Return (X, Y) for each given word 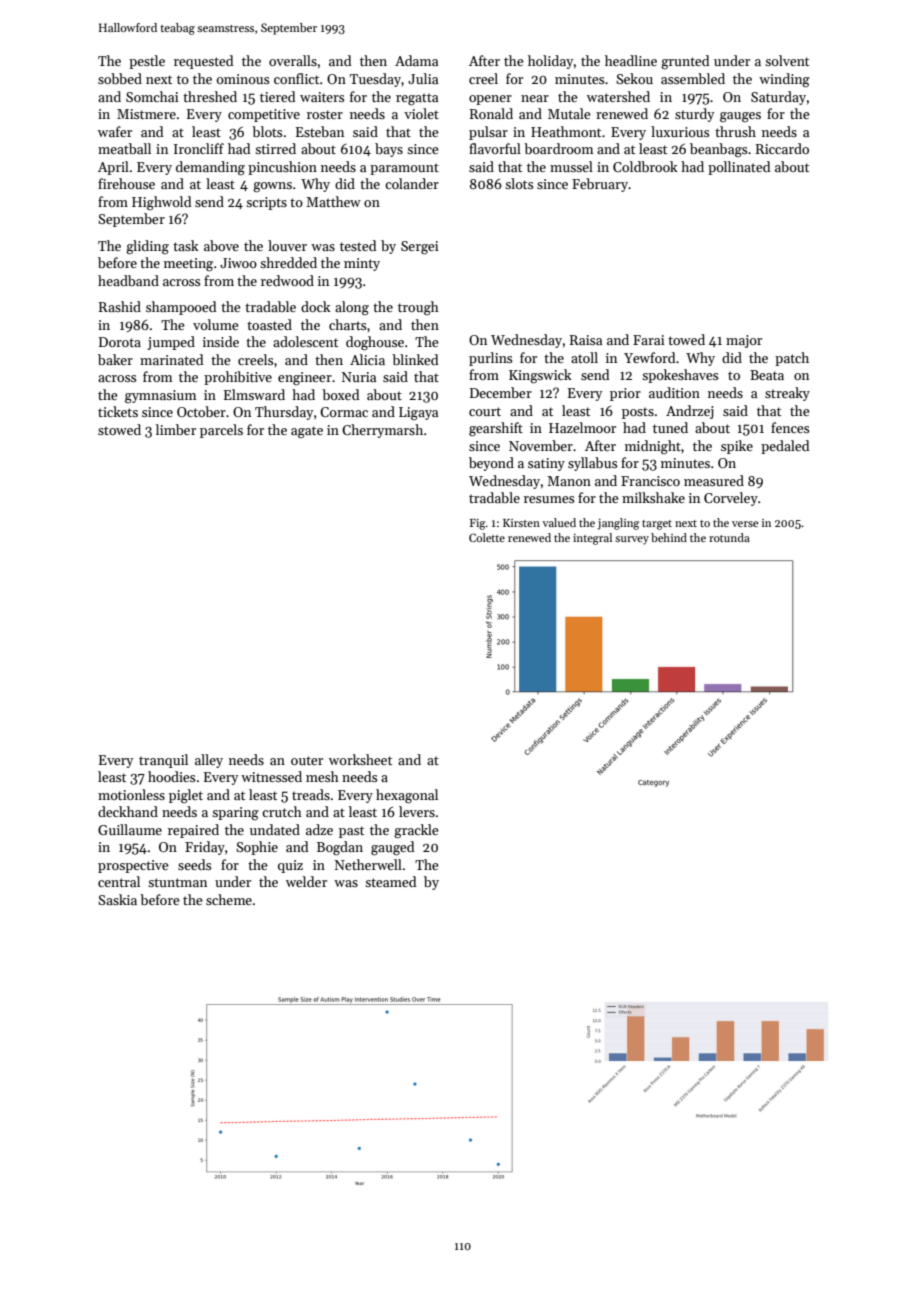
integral (592, 539)
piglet (186, 796)
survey (632, 540)
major (744, 341)
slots (519, 183)
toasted (269, 324)
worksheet (360, 759)
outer (307, 760)
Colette (487, 537)
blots (267, 131)
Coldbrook (645, 166)
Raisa (586, 340)
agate (307, 432)
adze (319, 829)
